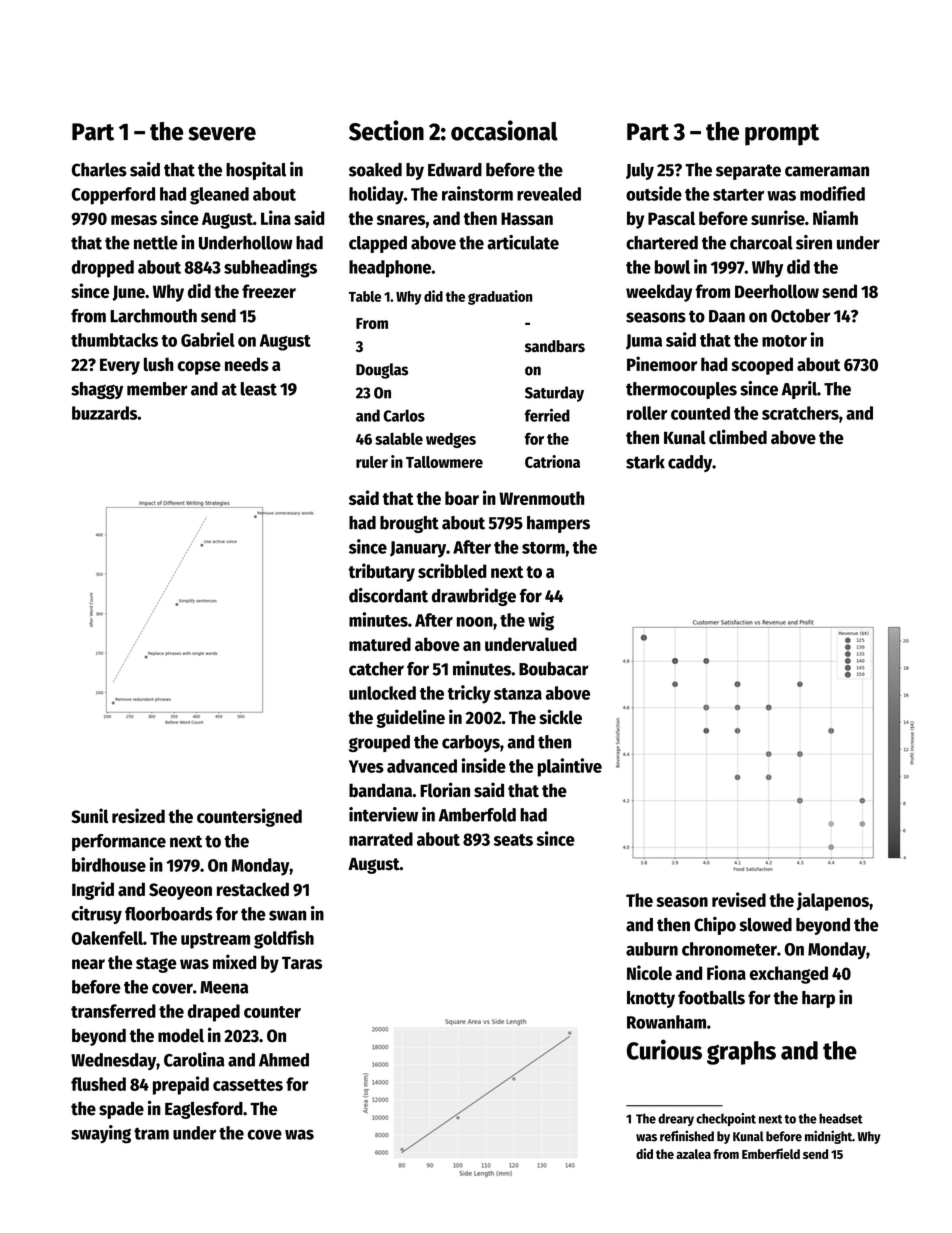 The image size is (952, 1233). I want to click on Sunil, so click(89, 815).
